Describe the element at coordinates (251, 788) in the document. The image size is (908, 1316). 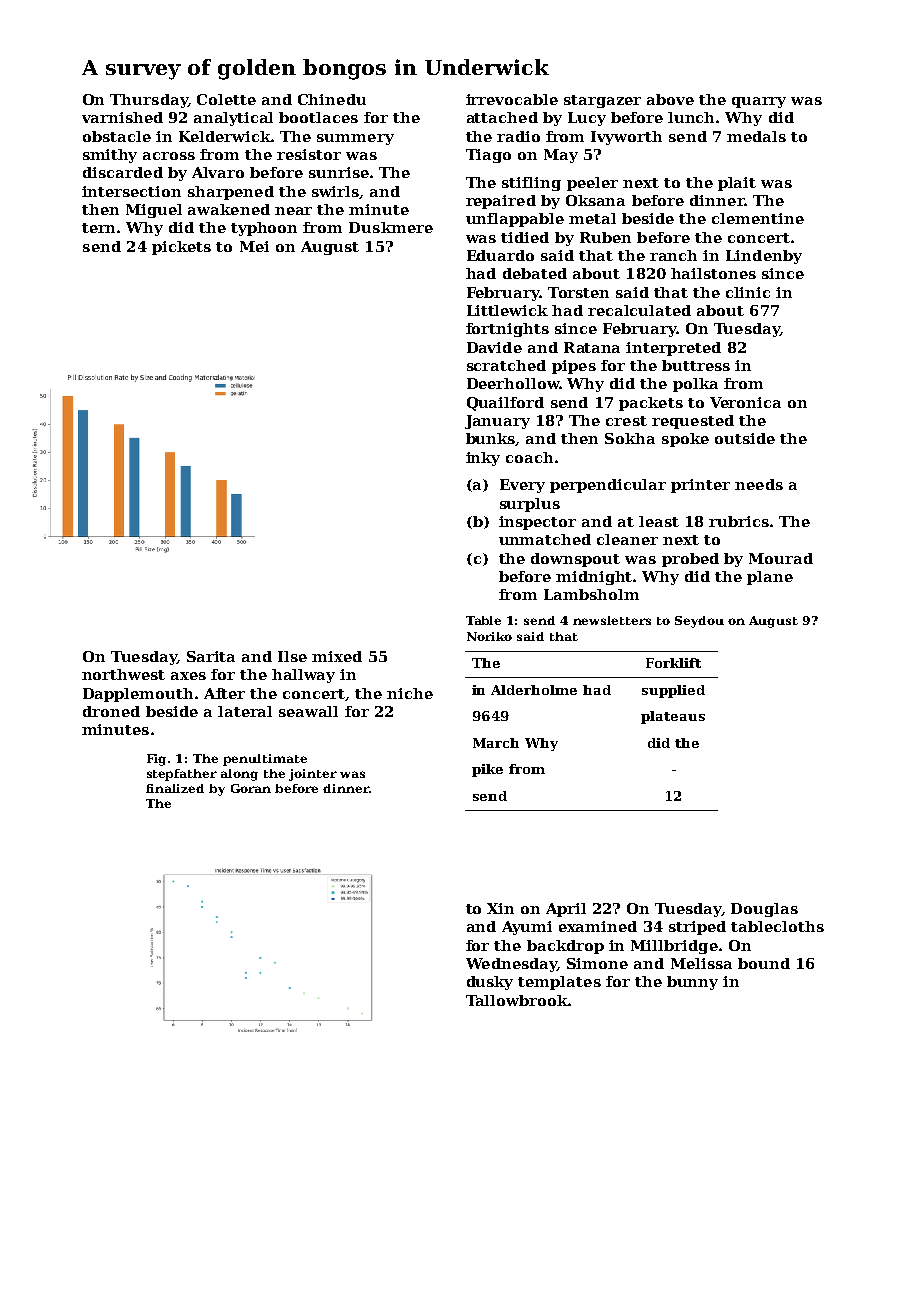
I see `Goran` at that location.
